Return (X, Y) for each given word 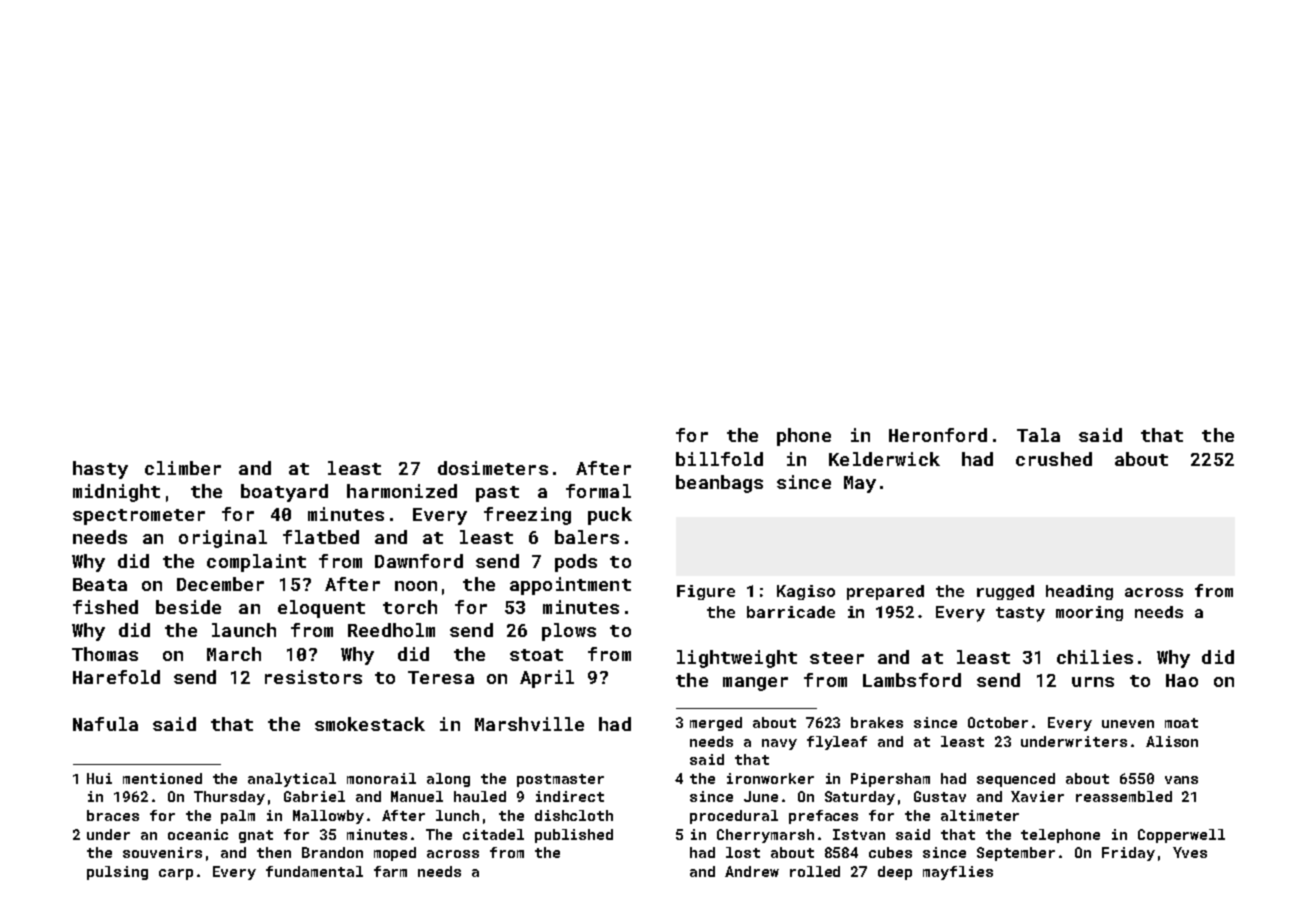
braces (113, 815)
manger (755, 684)
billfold (719, 459)
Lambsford (912, 680)
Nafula (105, 724)
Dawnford (419, 561)
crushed (1054, 459)
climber (183, 468)
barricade (791, 612)
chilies (1095, 657)
